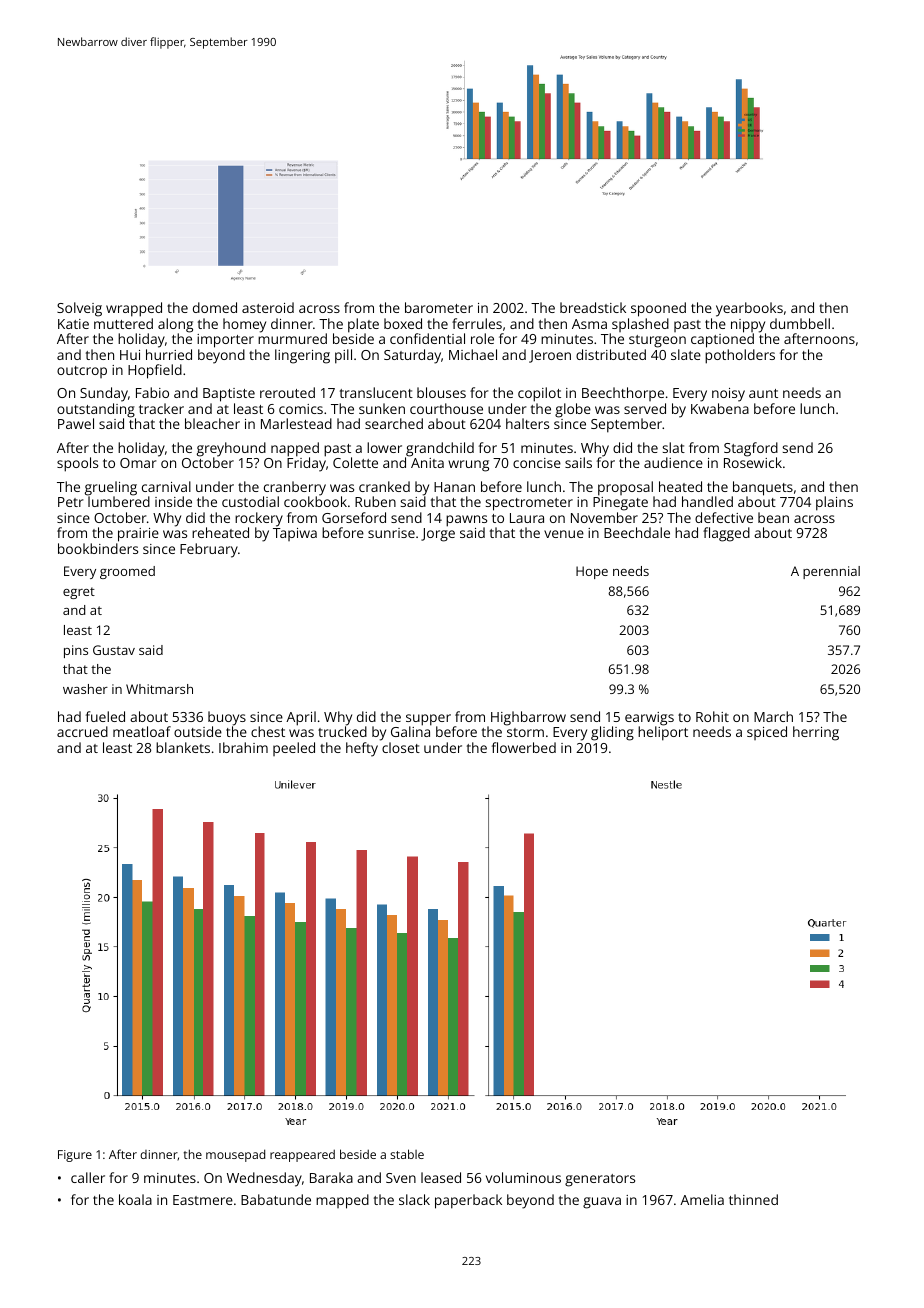 This document has height=1308, width=924. What do you see at coordinates (134, 309) in the document?
I see `wrapped` at bounding box center [134, 309].
